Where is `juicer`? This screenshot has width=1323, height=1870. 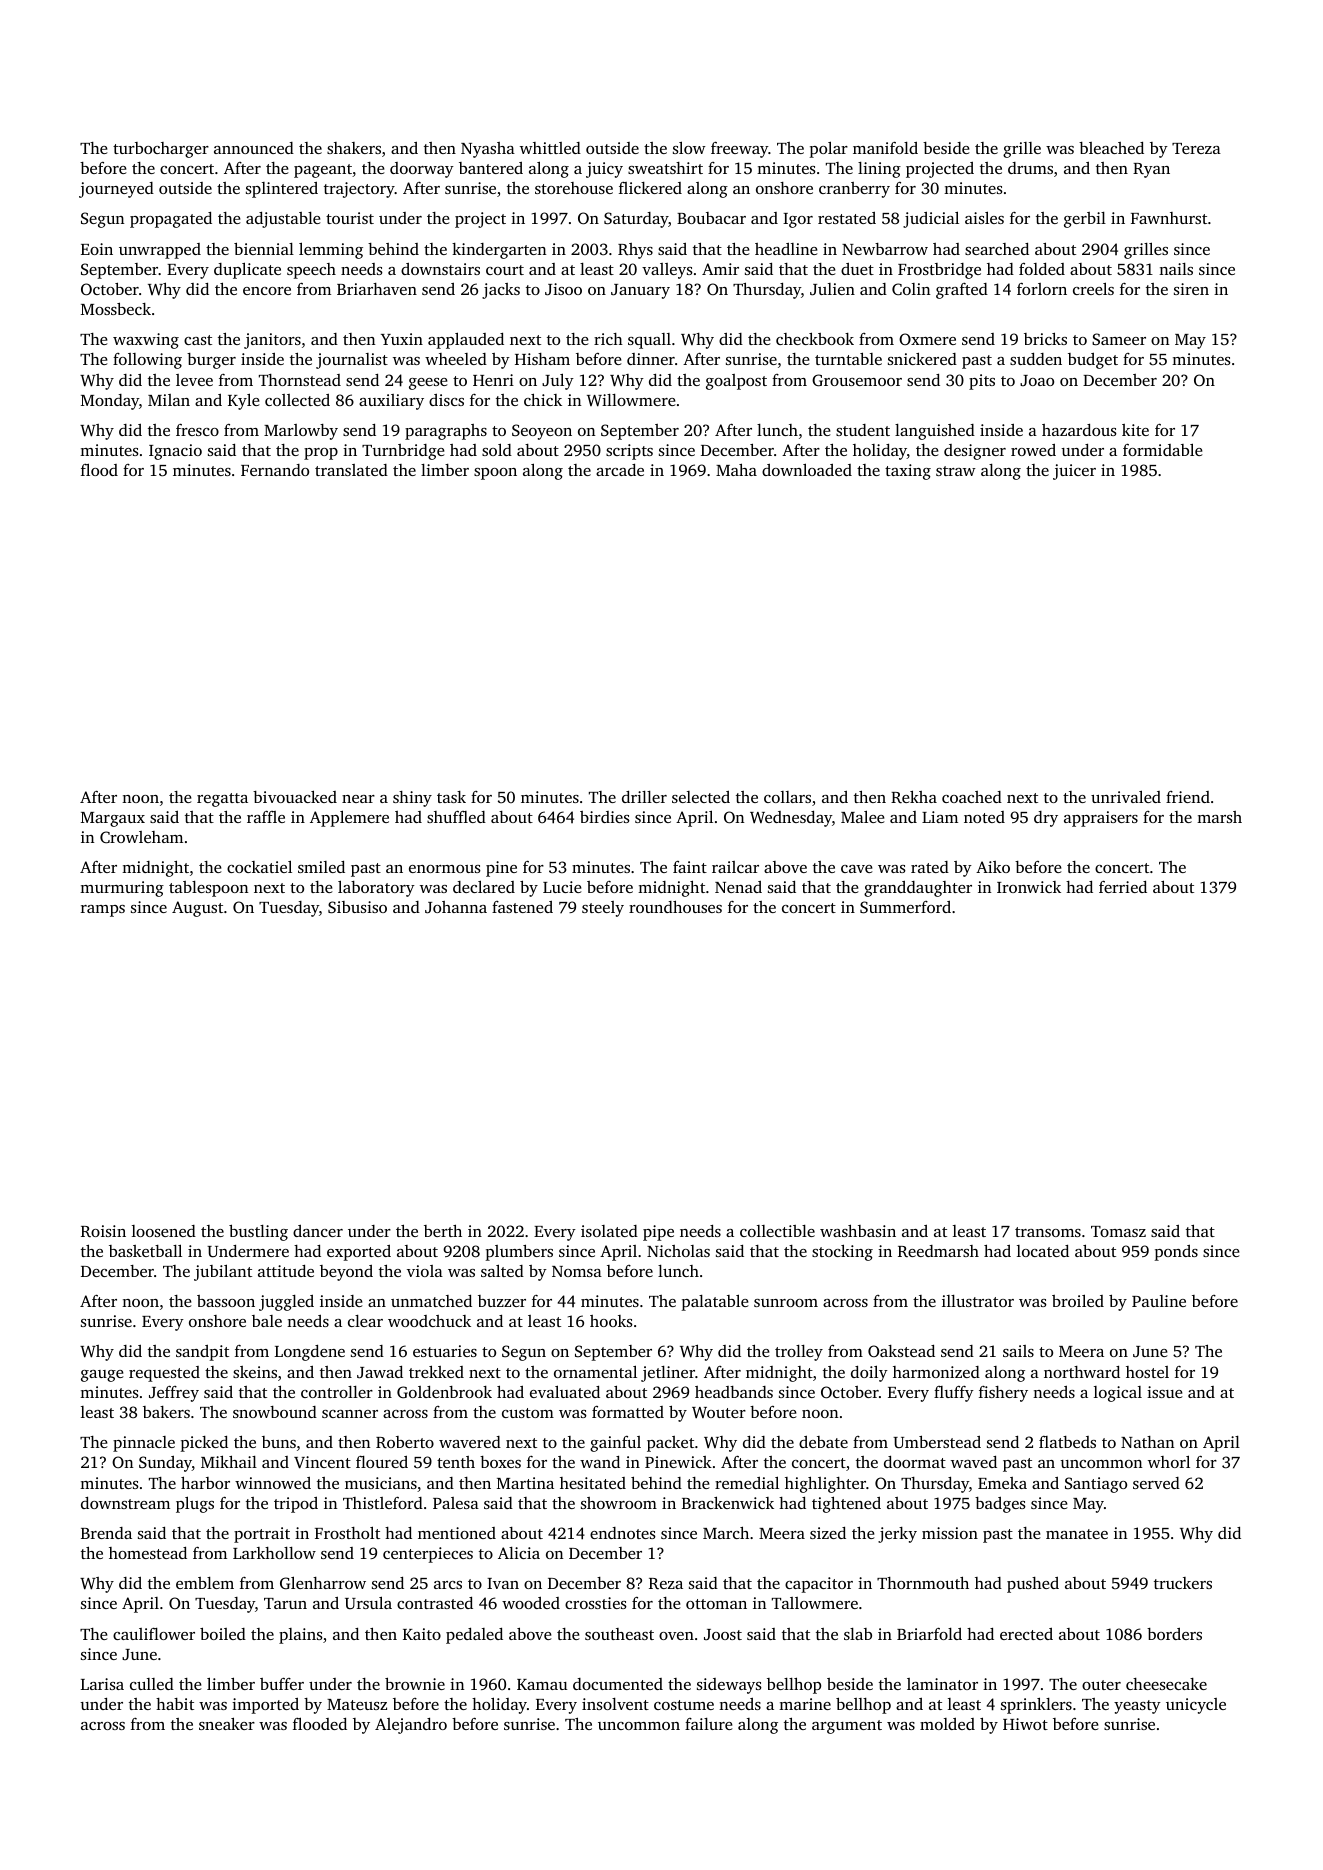
juicer is located at coordinates (1074, 472).
